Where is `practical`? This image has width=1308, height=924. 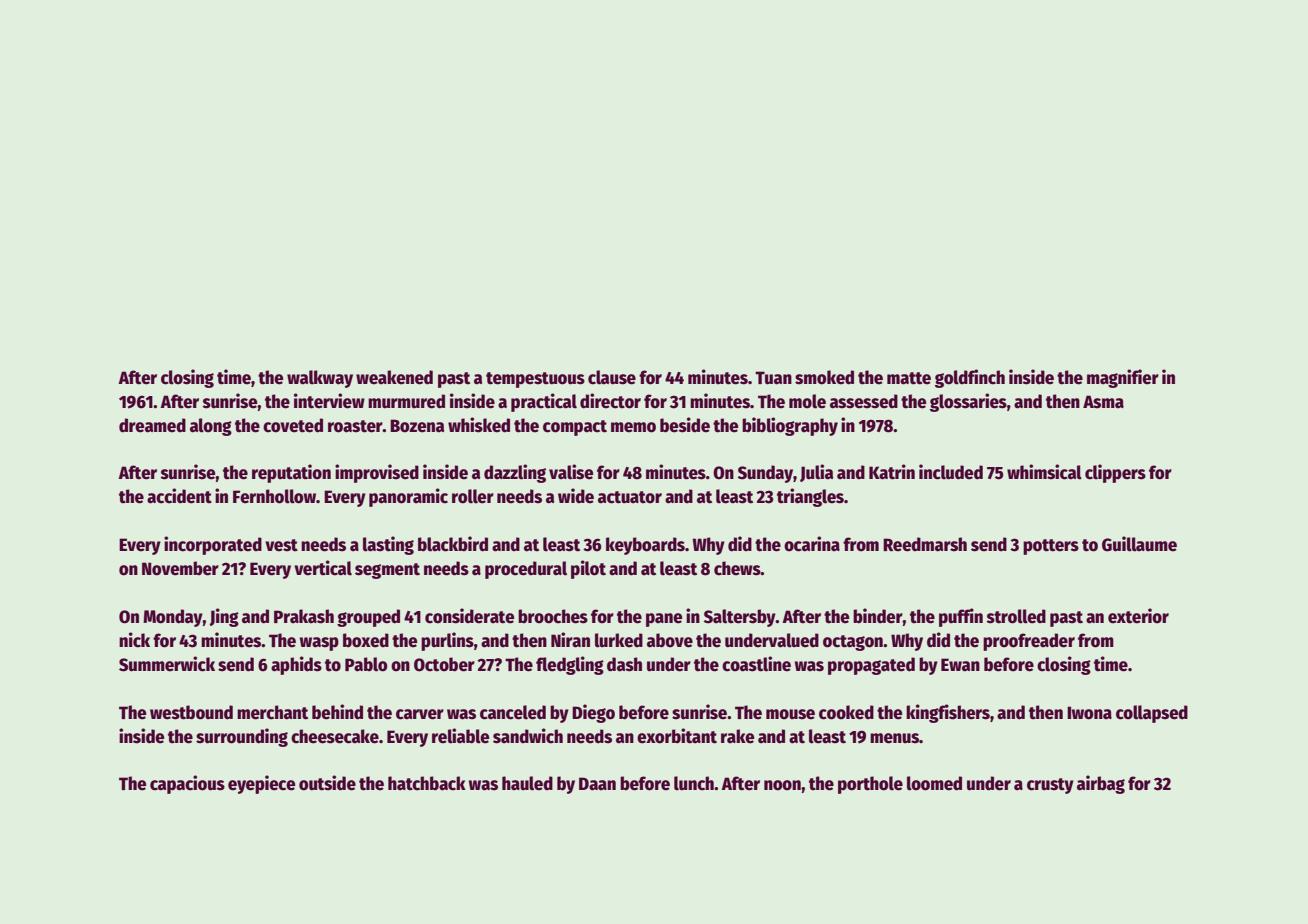 practical is located at coordinates (544, 402).
